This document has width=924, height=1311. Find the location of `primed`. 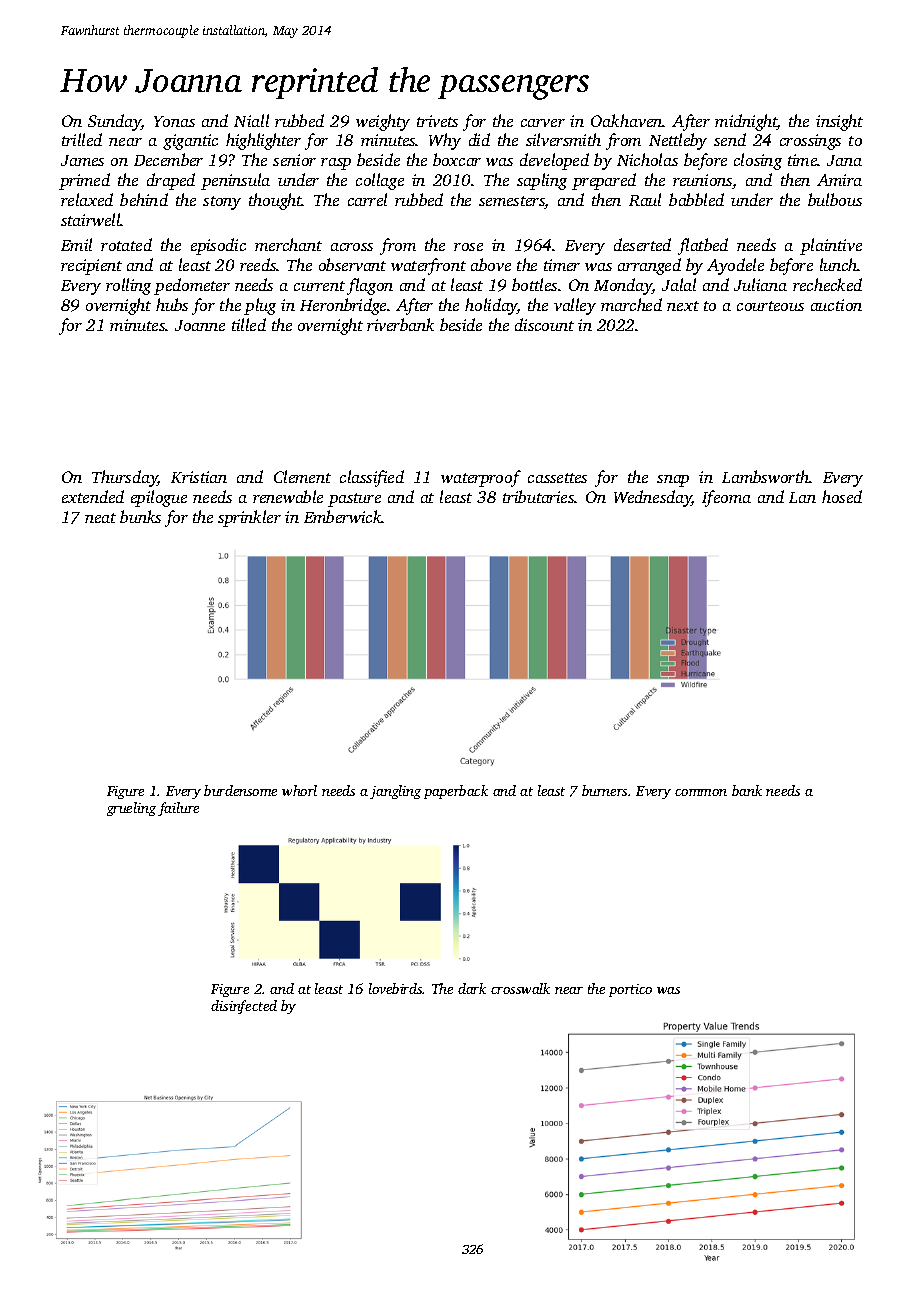

primed is located at coordinates (84, 181).
